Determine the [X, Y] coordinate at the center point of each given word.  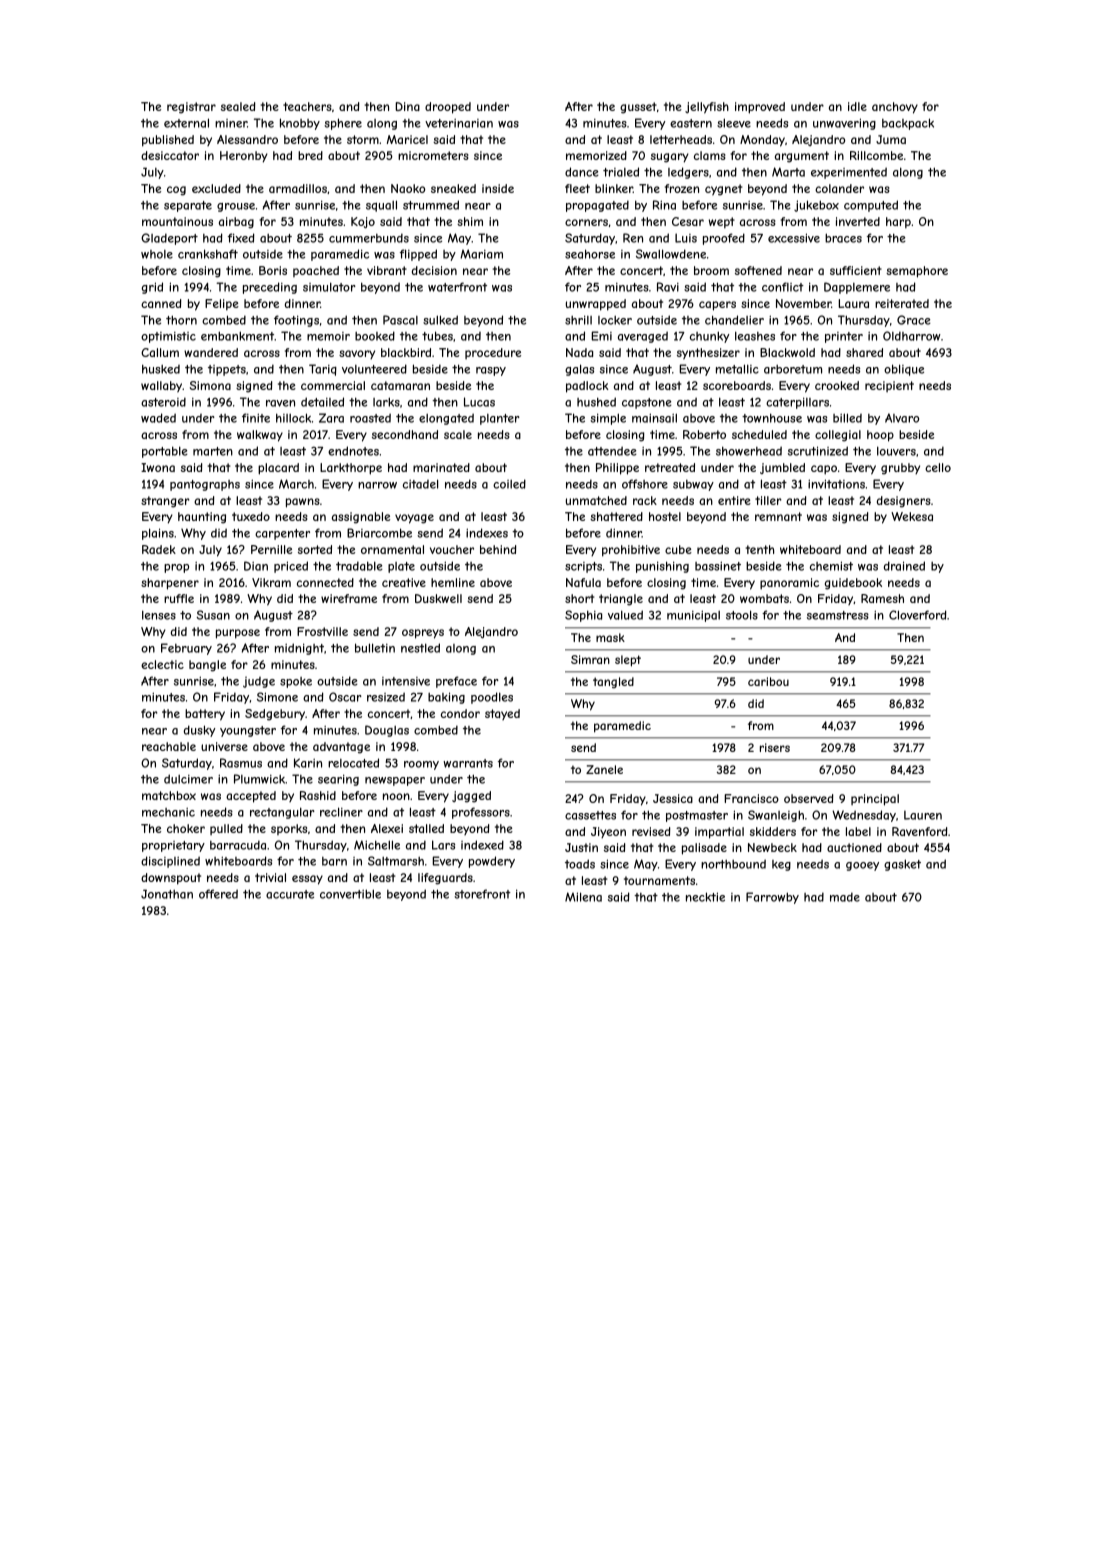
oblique [904, 370]
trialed [621, 172]
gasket [902, 865]
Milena [583, 897]
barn [334, 861]
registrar [191, 108]
